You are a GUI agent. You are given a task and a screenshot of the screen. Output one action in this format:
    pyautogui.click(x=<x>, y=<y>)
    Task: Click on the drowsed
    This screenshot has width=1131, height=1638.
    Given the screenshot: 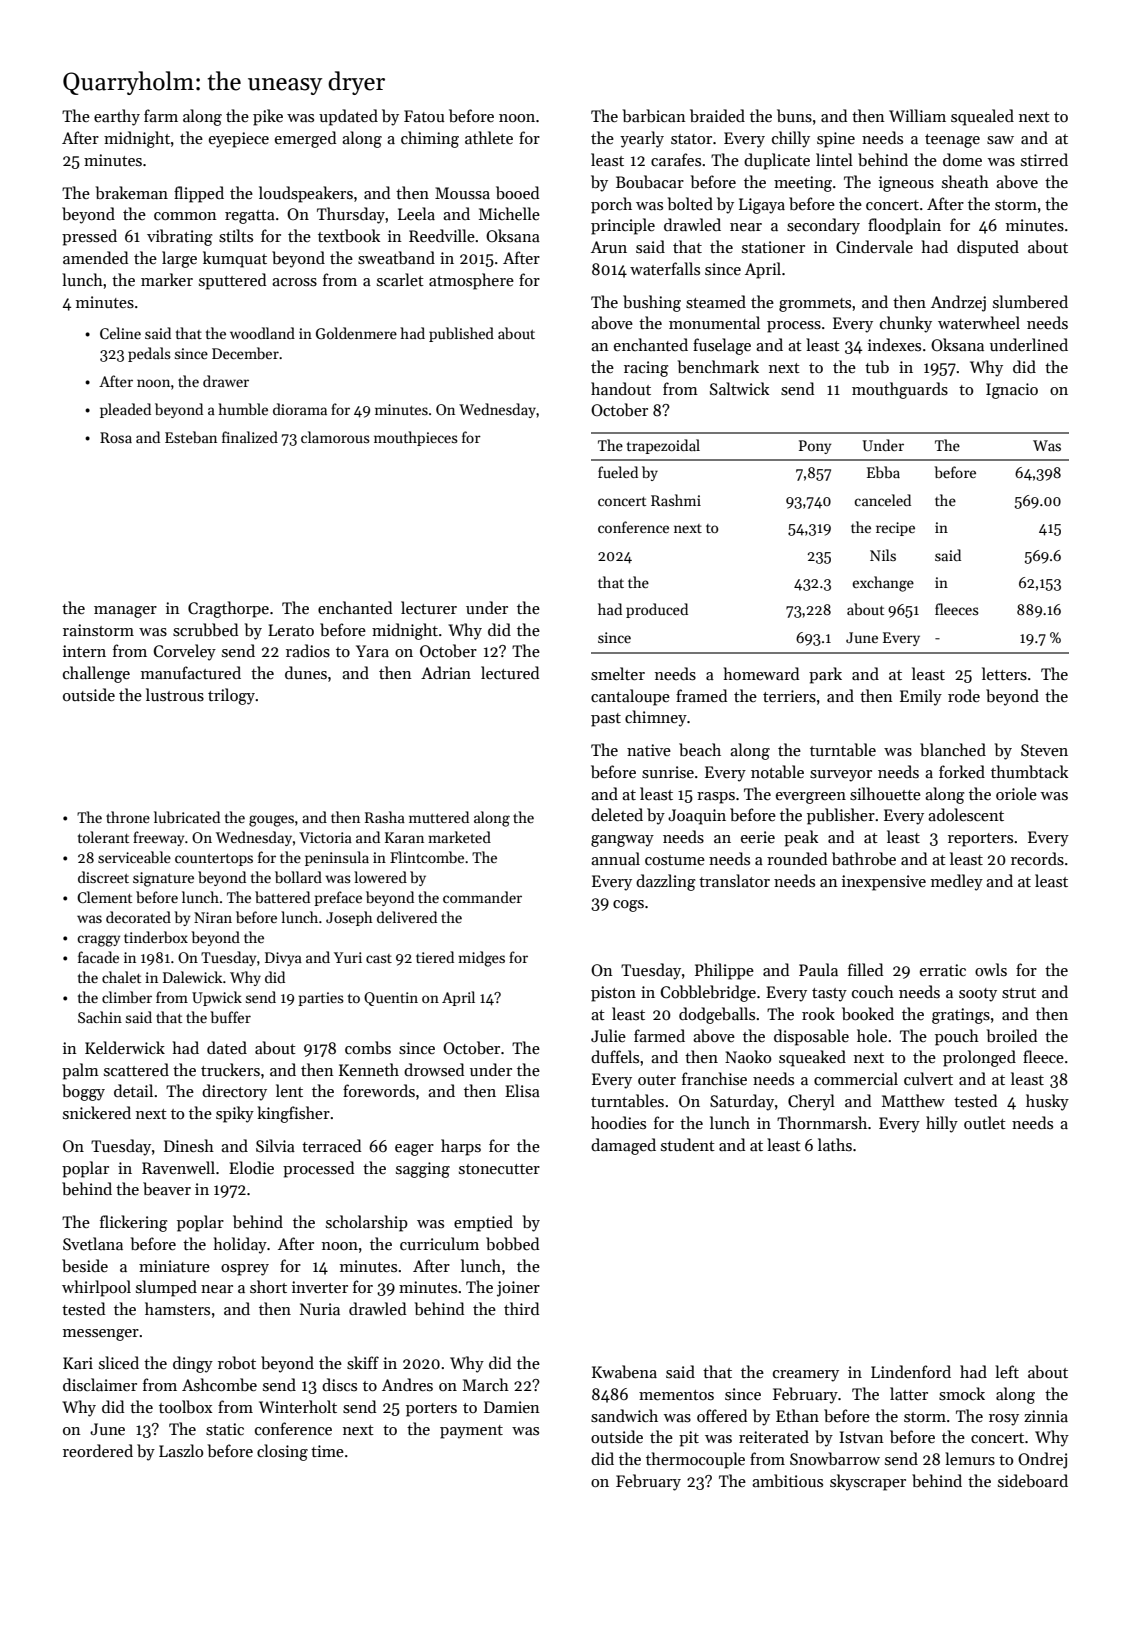 What is the action you would take?
    pyautogui.click(x=434, y=1069)
